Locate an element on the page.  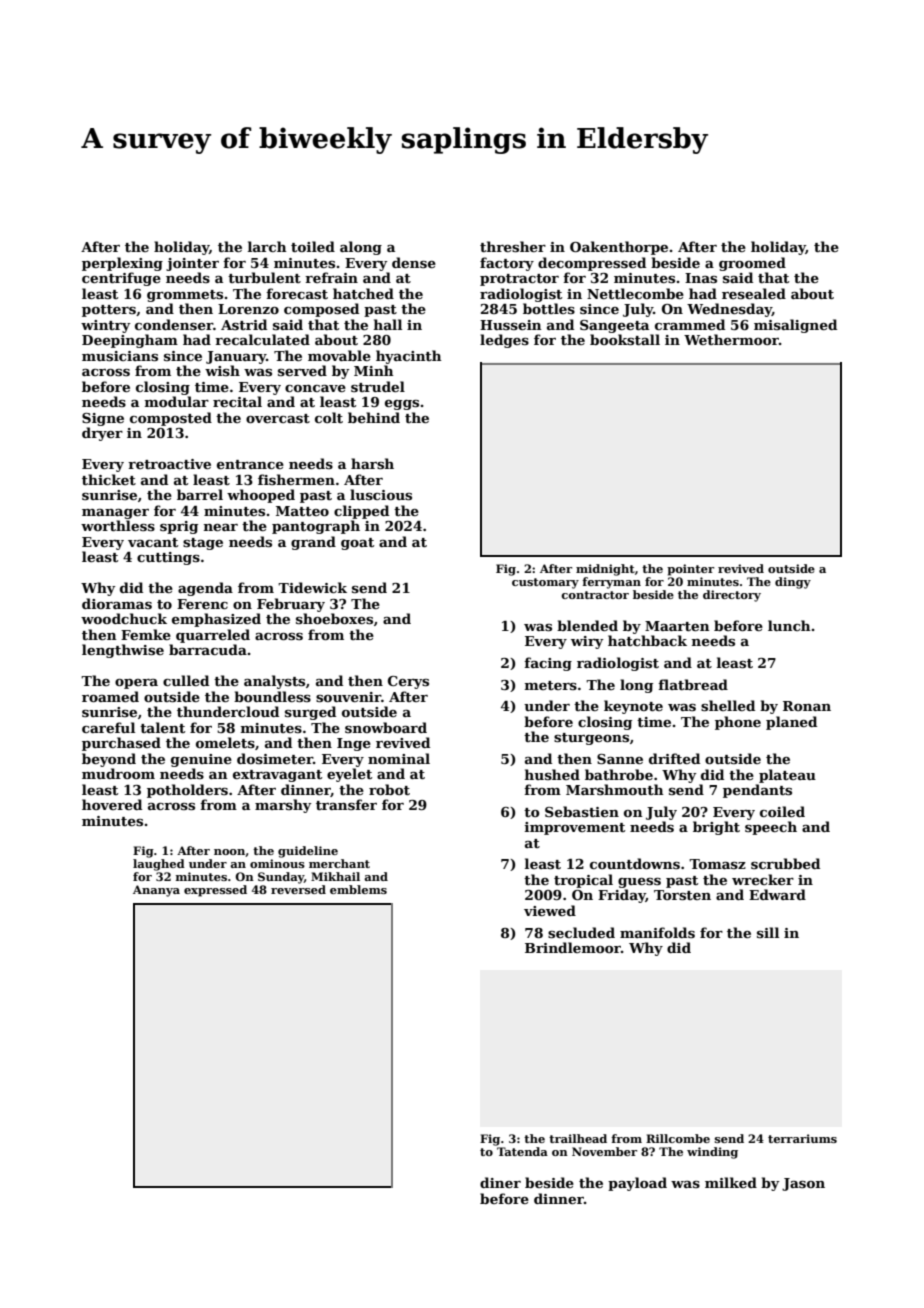
Deepingham is located at coordinates (130, 341).
